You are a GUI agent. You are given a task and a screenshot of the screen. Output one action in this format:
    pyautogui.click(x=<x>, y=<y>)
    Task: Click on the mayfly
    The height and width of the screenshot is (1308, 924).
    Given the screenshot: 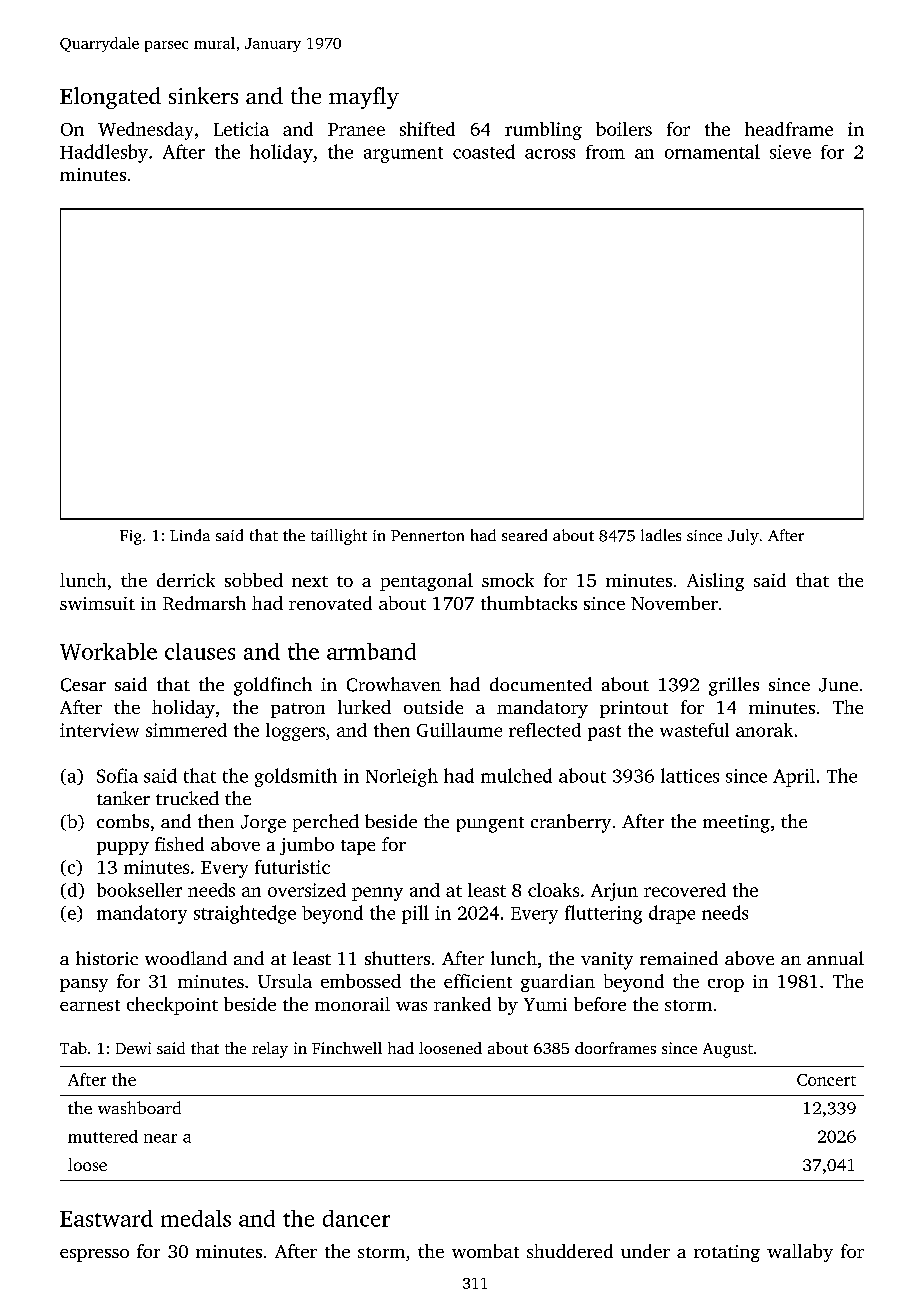 What is the action you would take?
    pyautogui.click(x=364, y=98)
